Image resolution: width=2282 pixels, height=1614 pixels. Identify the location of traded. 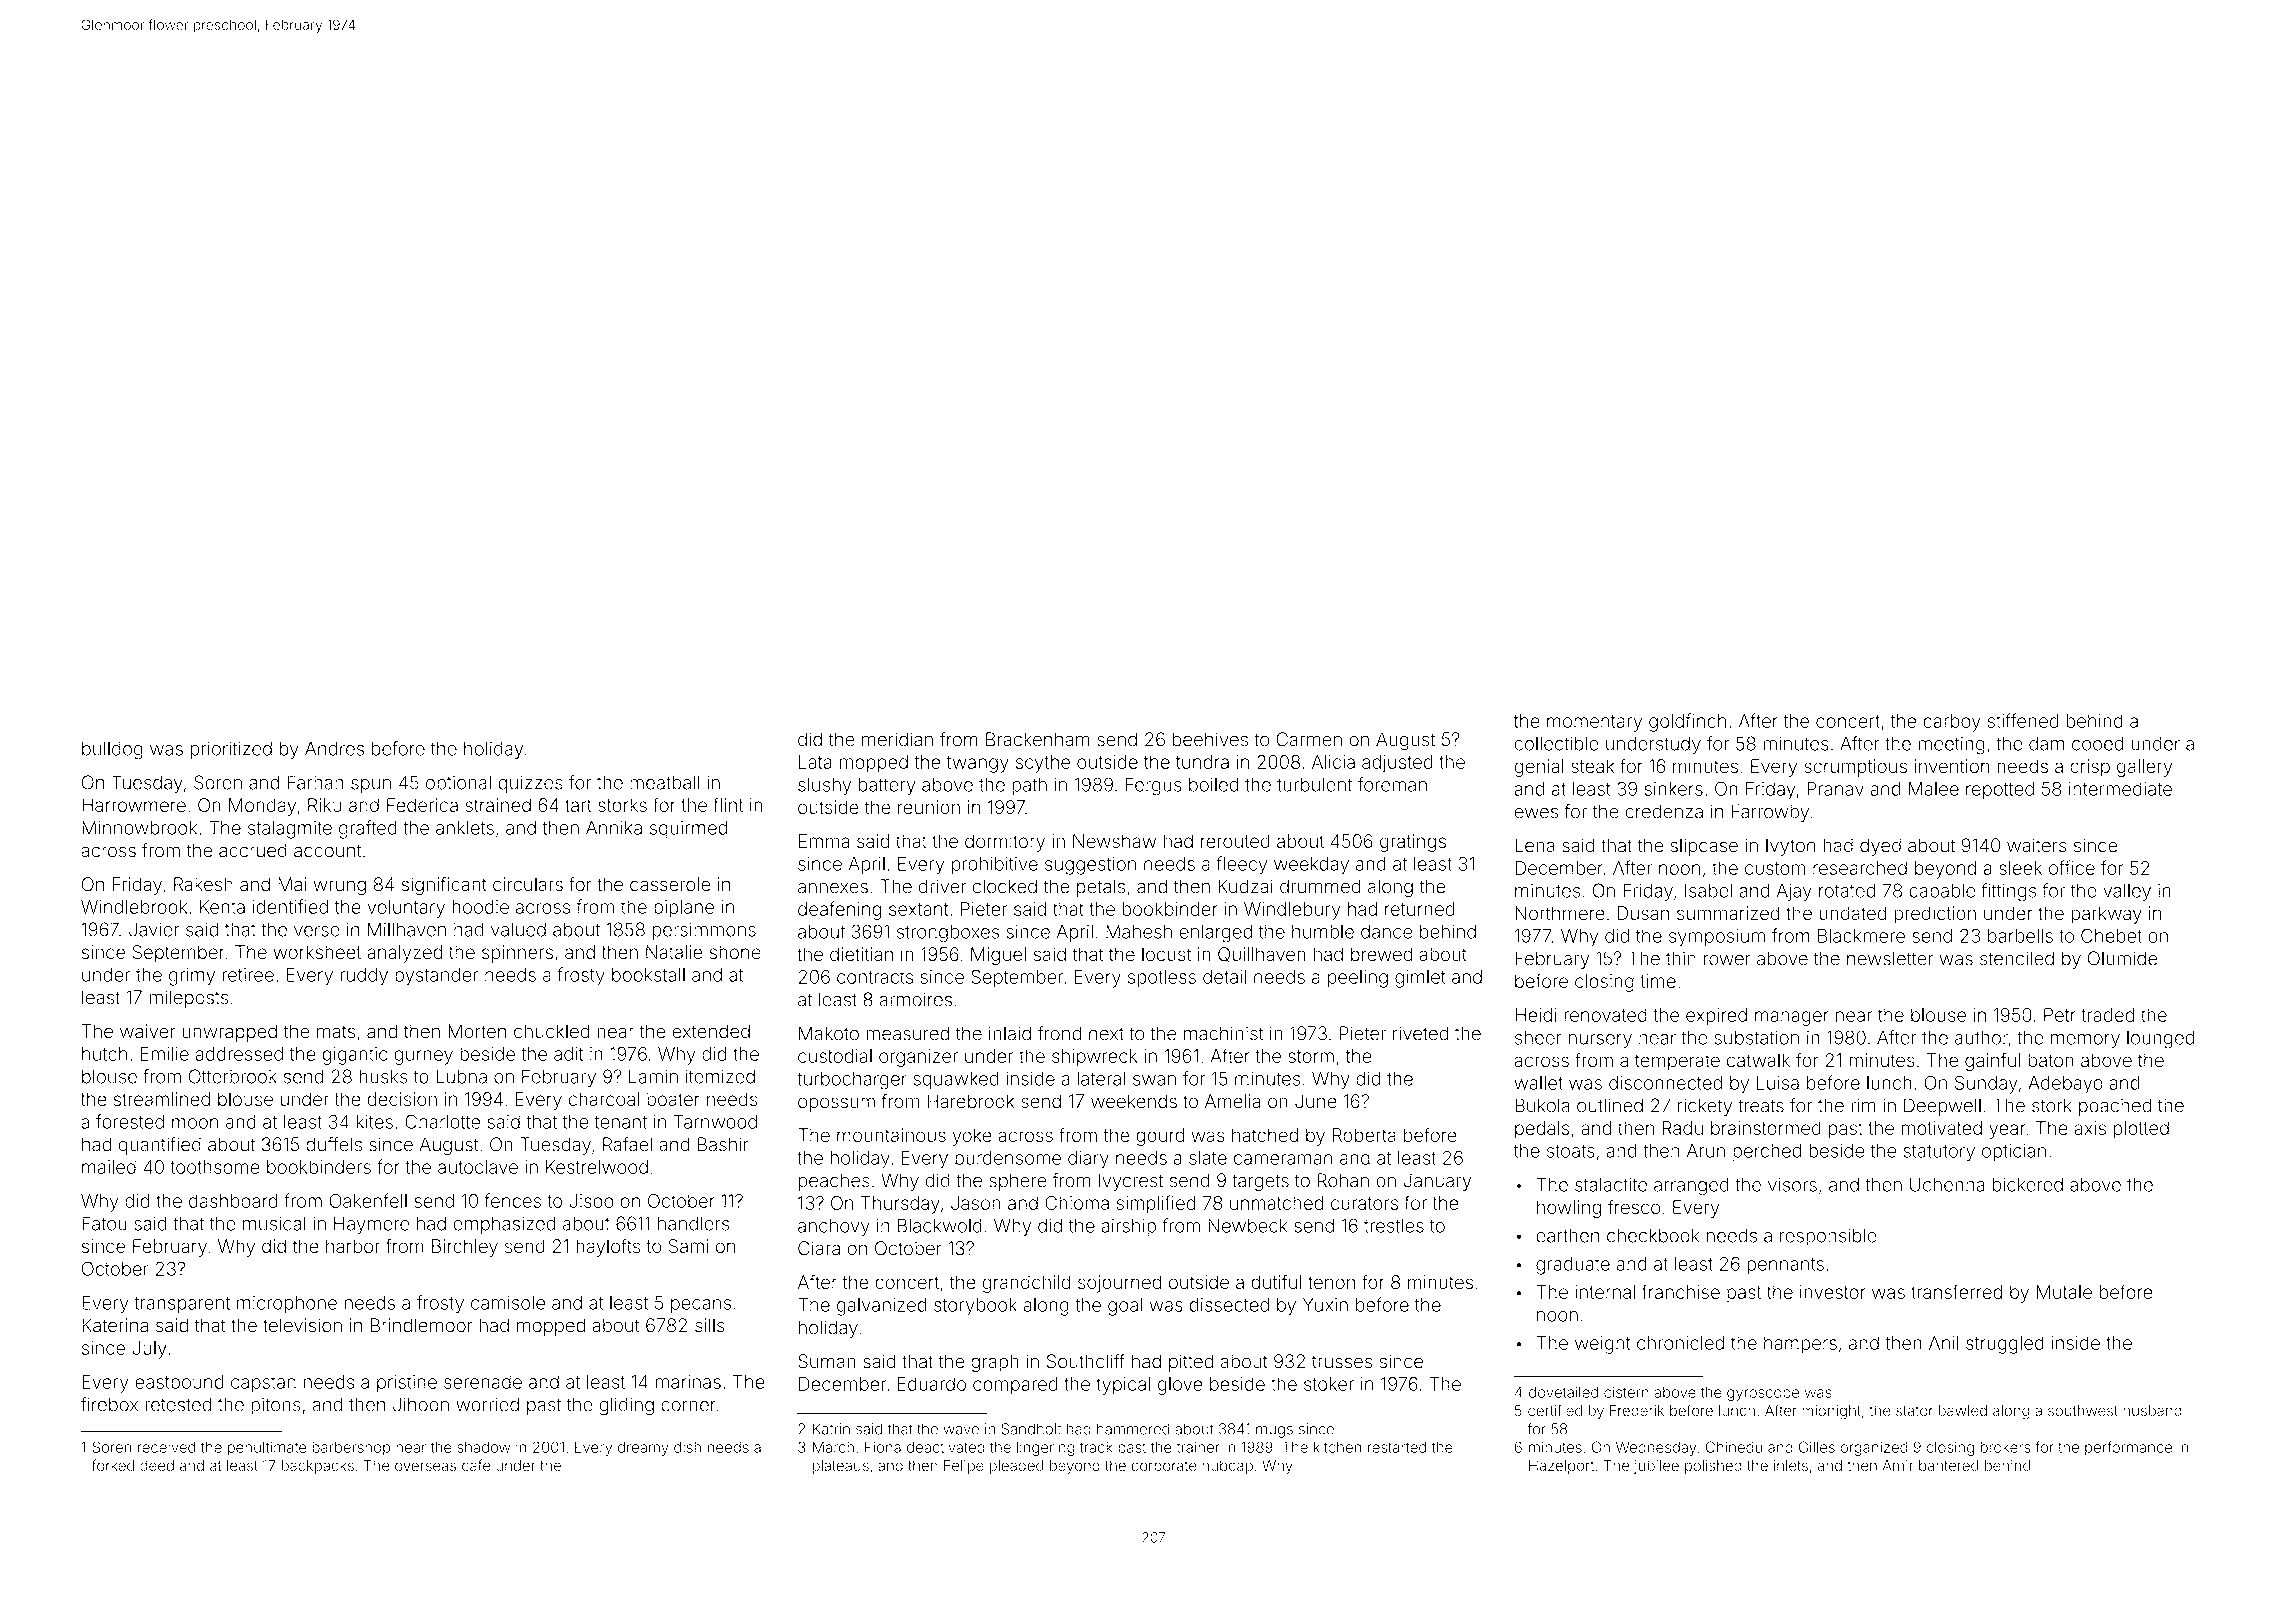
(2107, 1015).
